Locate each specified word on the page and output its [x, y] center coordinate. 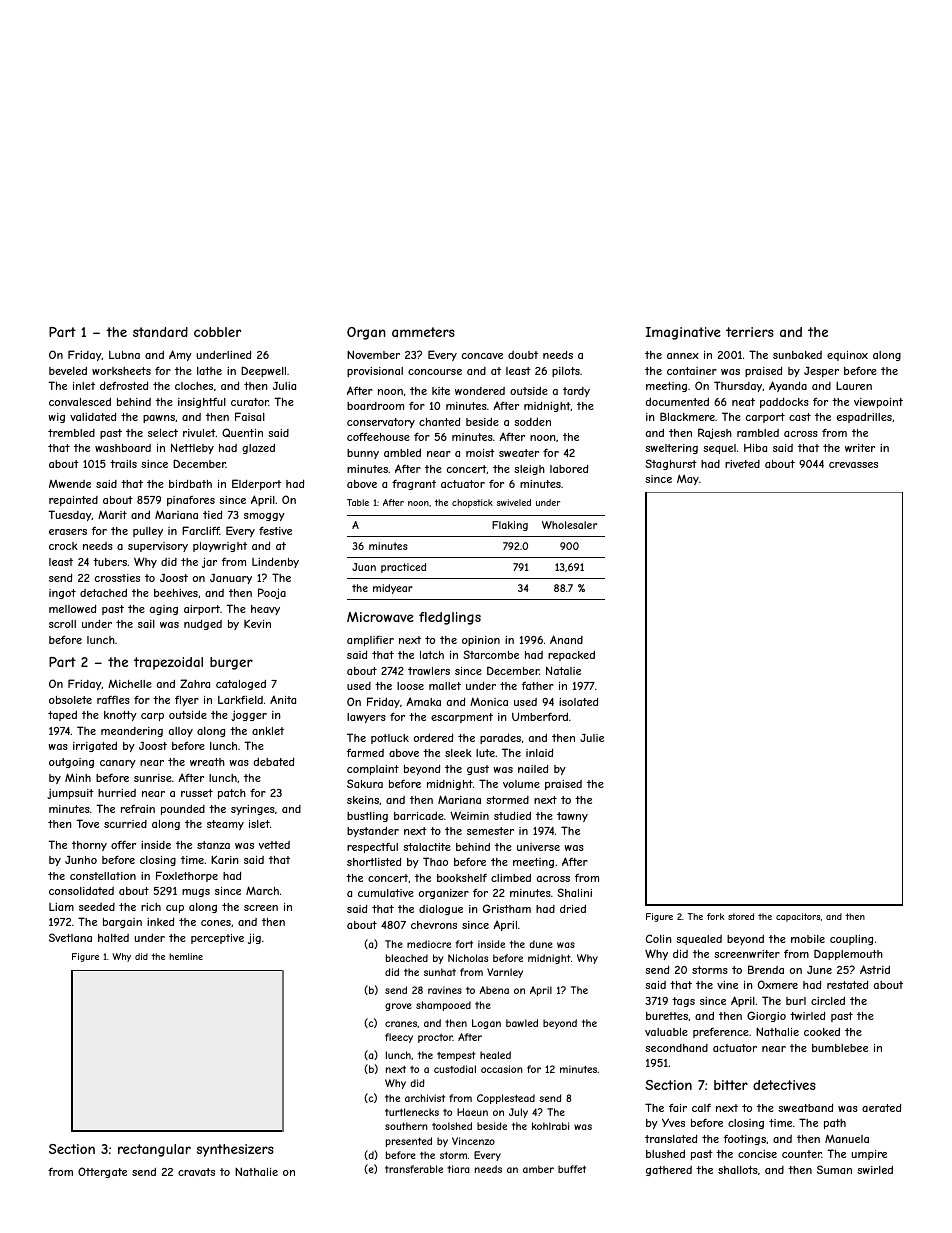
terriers [750, 332]
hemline [186, 956]
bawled [522, 1023]
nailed [533, 769]
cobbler [217, 332]
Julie [592, 738]
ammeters [423, 332]
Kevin [257, 623]
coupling [851, 940]
